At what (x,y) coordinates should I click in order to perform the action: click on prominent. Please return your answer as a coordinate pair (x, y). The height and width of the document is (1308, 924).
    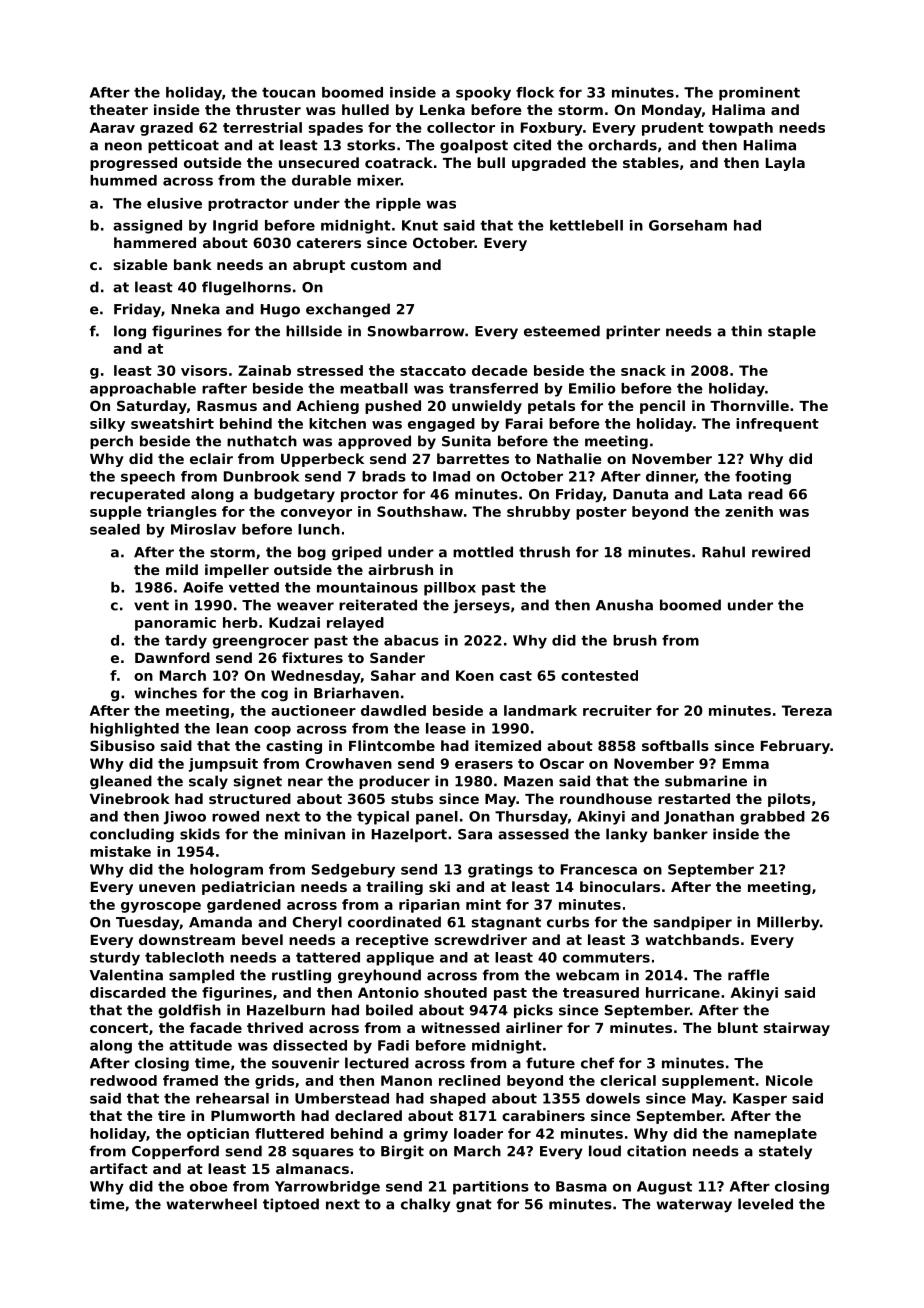
    Looking at the image, I should click on (759, 94).
